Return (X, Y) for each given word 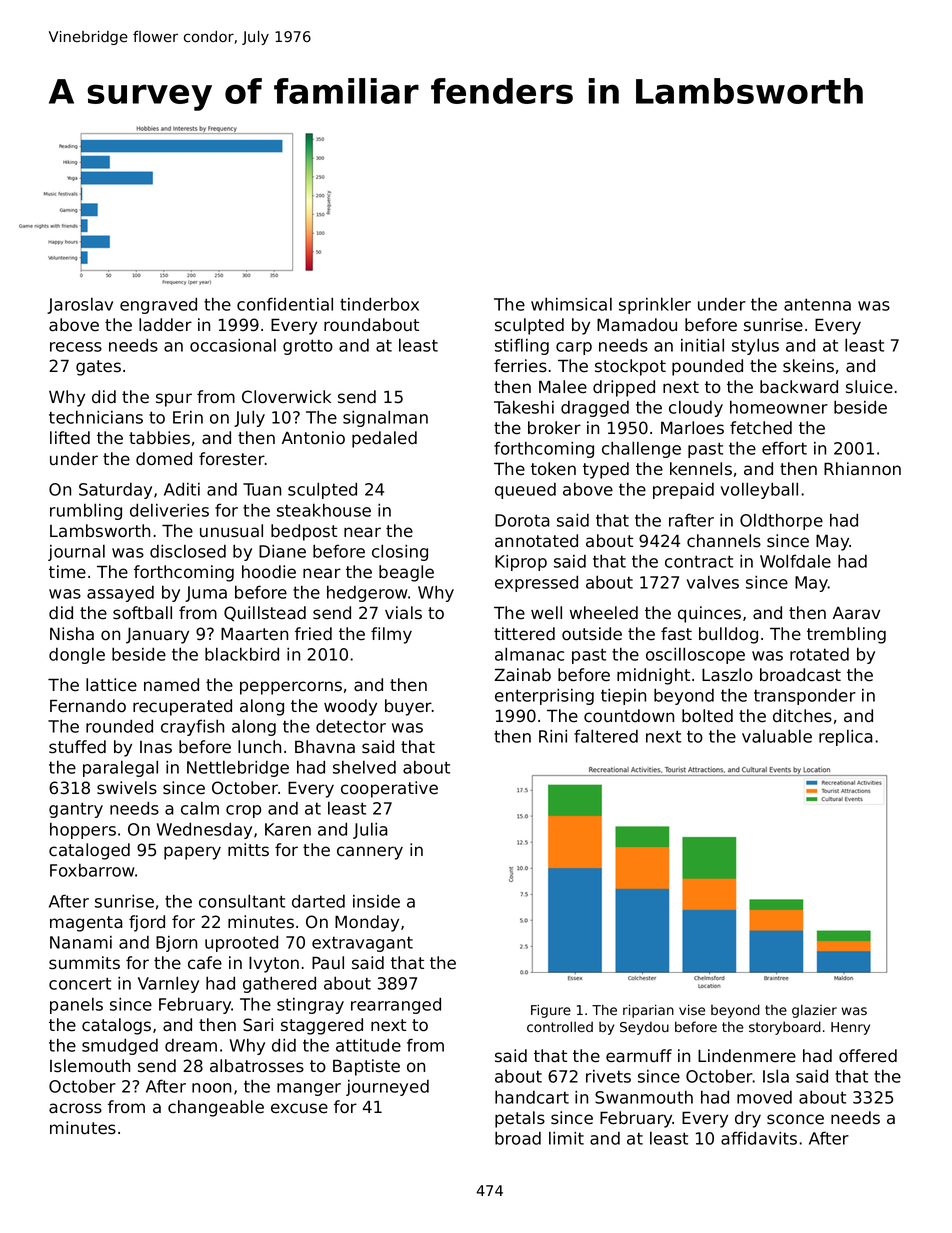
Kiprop (521, 563)
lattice (111, 685)
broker (554, 428)
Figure (551, 1011)
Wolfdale (795, 561)
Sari (258, 1025)
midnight (653, 676)
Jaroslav (80, 306)
